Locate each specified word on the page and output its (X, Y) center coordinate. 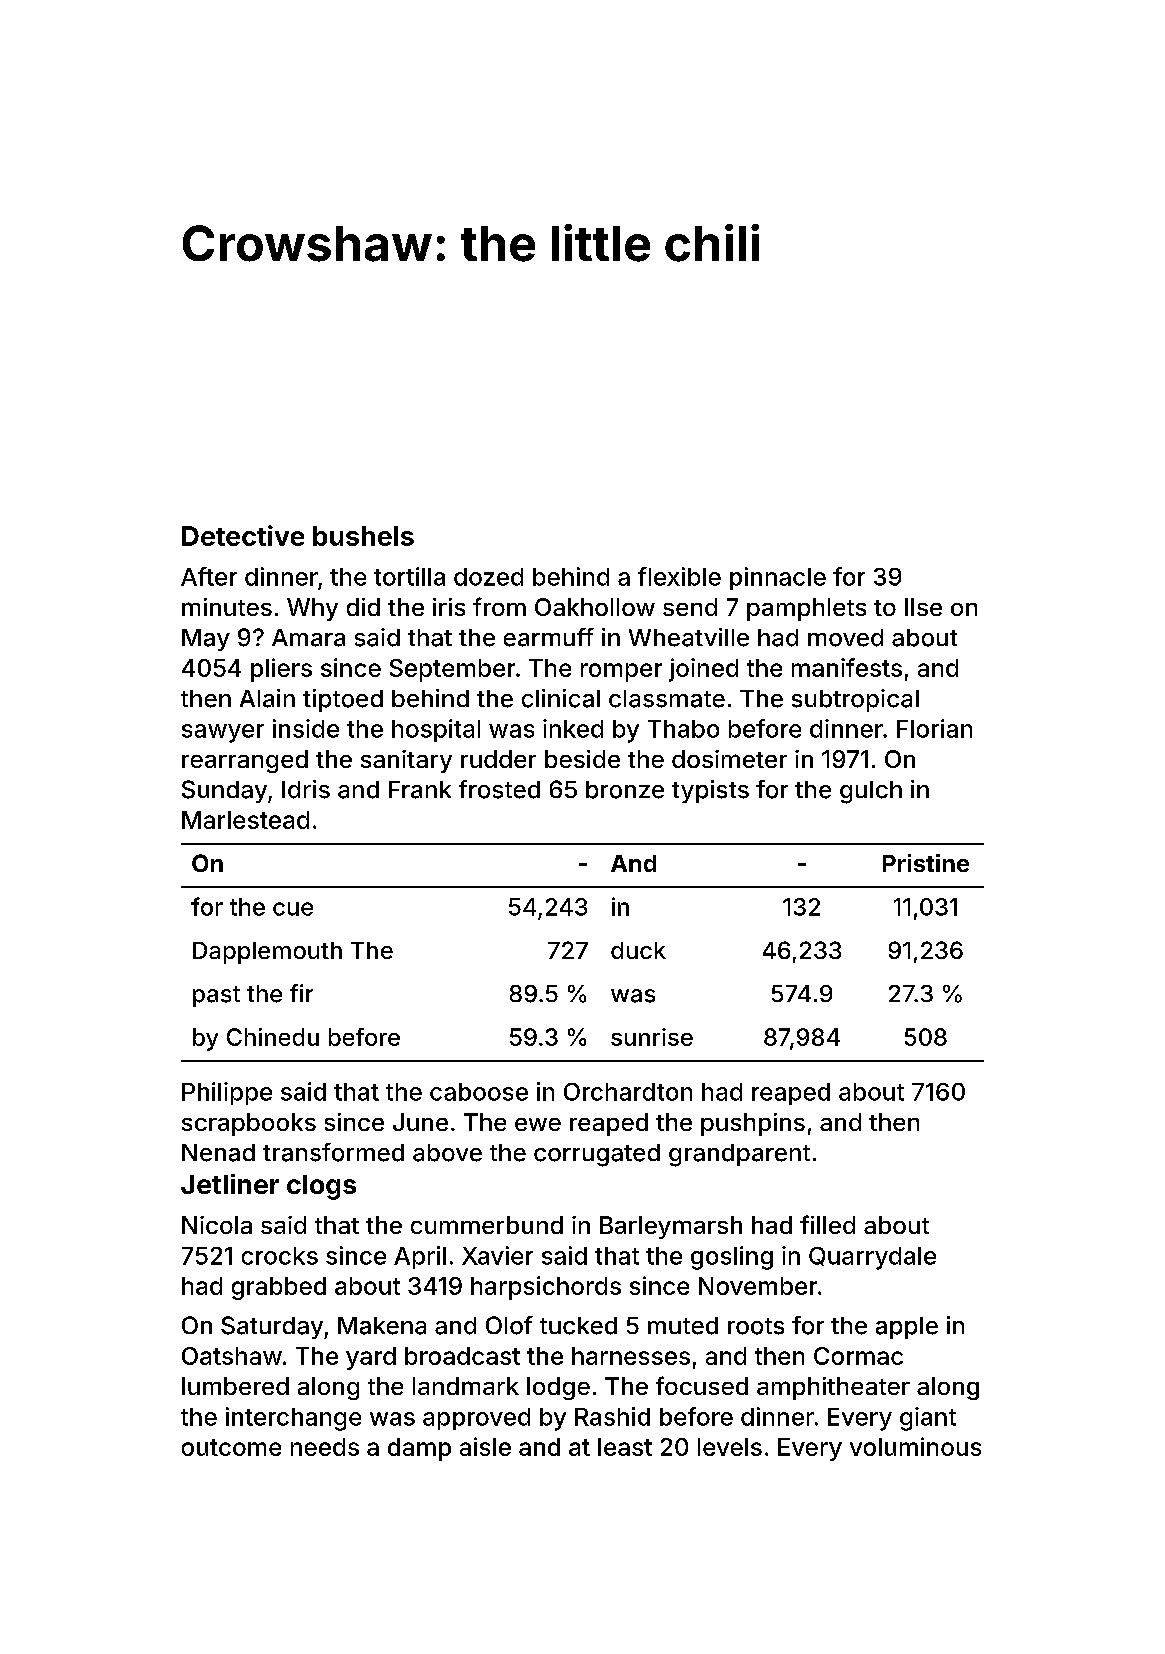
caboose (479, 1092)
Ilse (923, 607)
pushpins (753, 1124)
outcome (231, 1447)
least (625, 1447)
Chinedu (273, 1037)
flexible (679, 576)
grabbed (279, 1288)
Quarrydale (872, 1258)
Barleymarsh (671, 1227)
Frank (420, 790)
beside (582, 759)
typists (710, 791)
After (209, 576)
